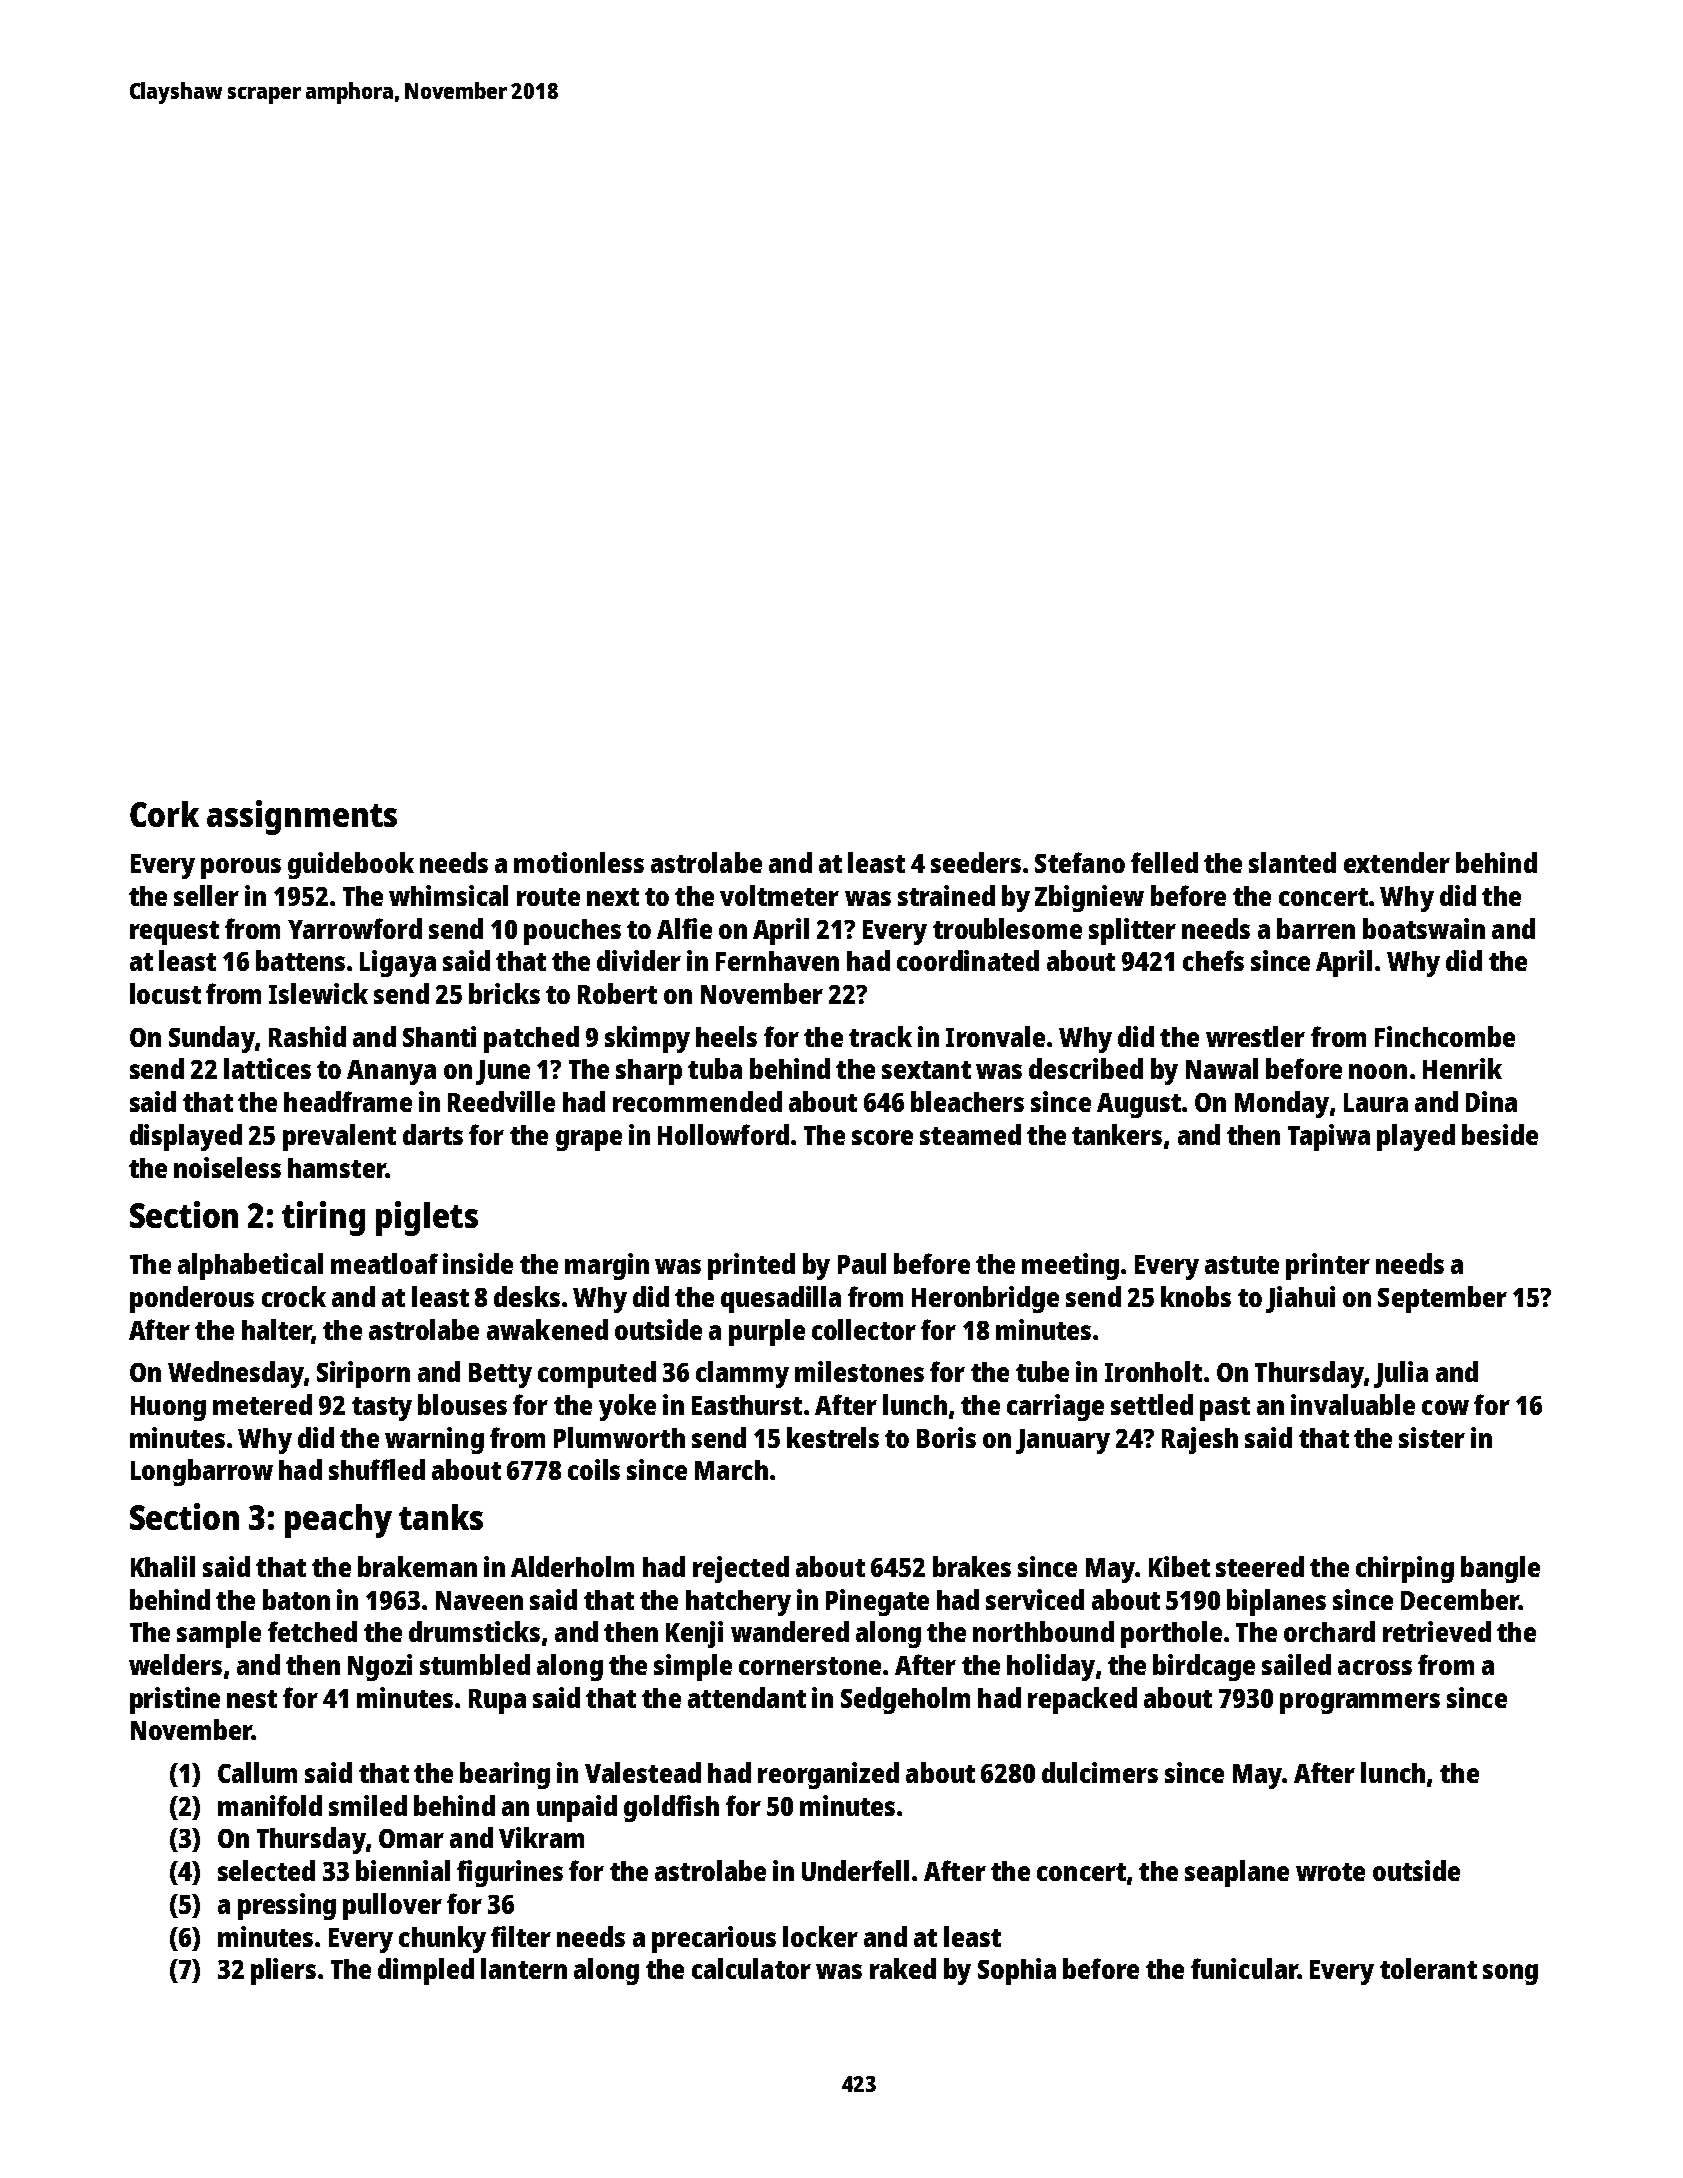  What do you see at coordinates (302, 817) in the document?
I see `assignments` at bounding box center [302, 817].
